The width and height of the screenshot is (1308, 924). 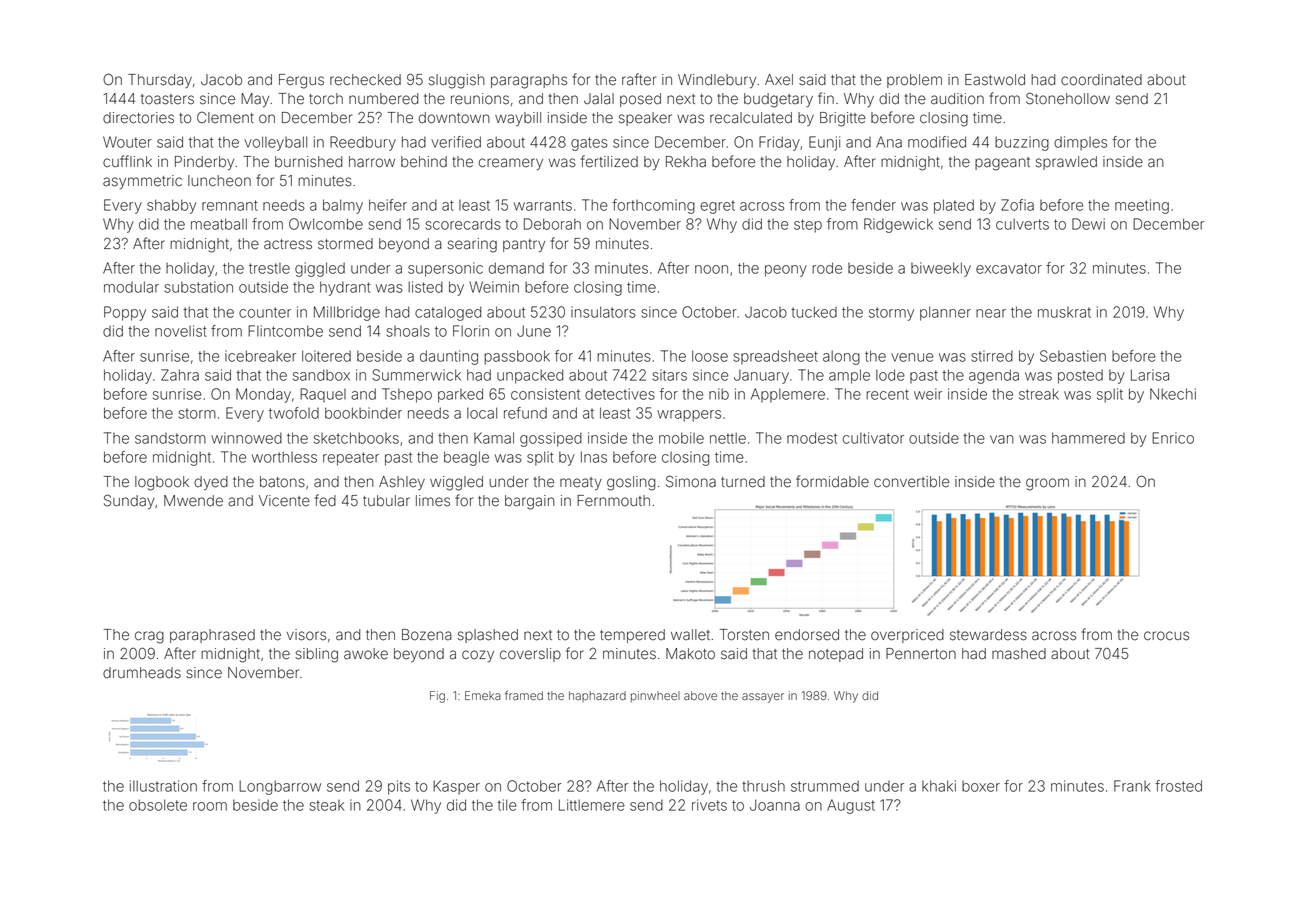 I want to click on detectives, so click(x=620, y=394).
